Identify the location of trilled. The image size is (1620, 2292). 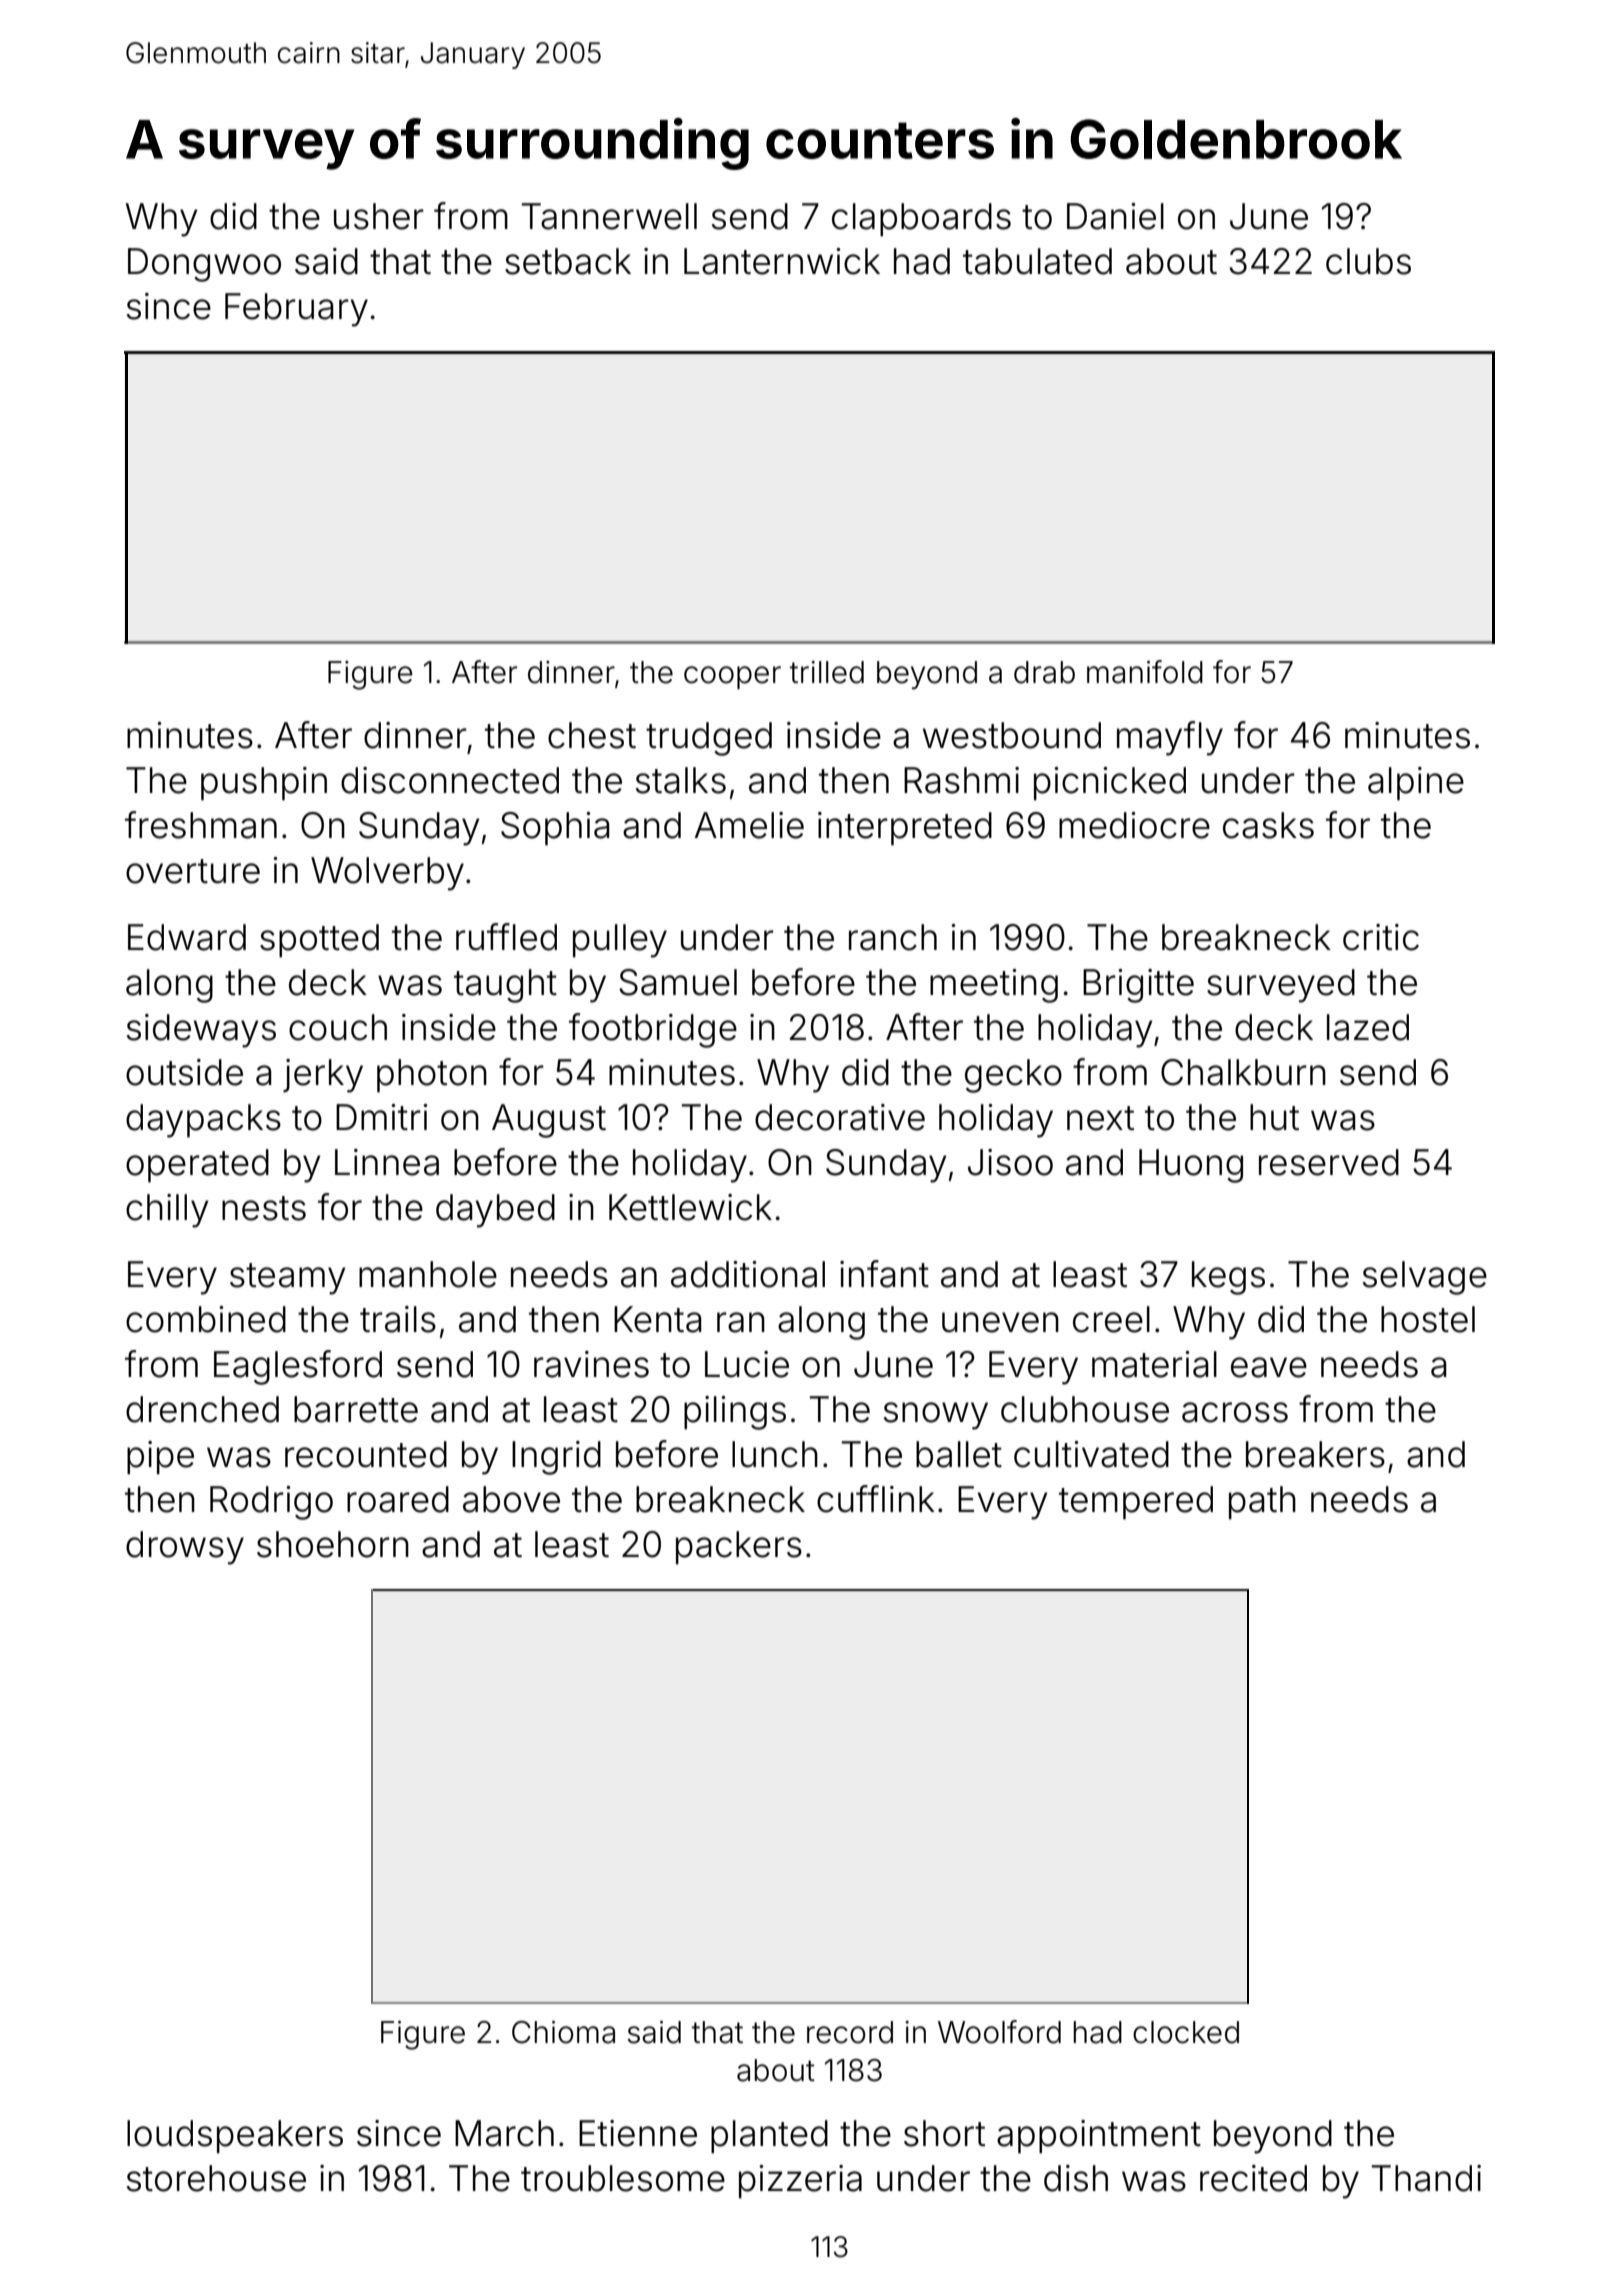
(827, 672).
